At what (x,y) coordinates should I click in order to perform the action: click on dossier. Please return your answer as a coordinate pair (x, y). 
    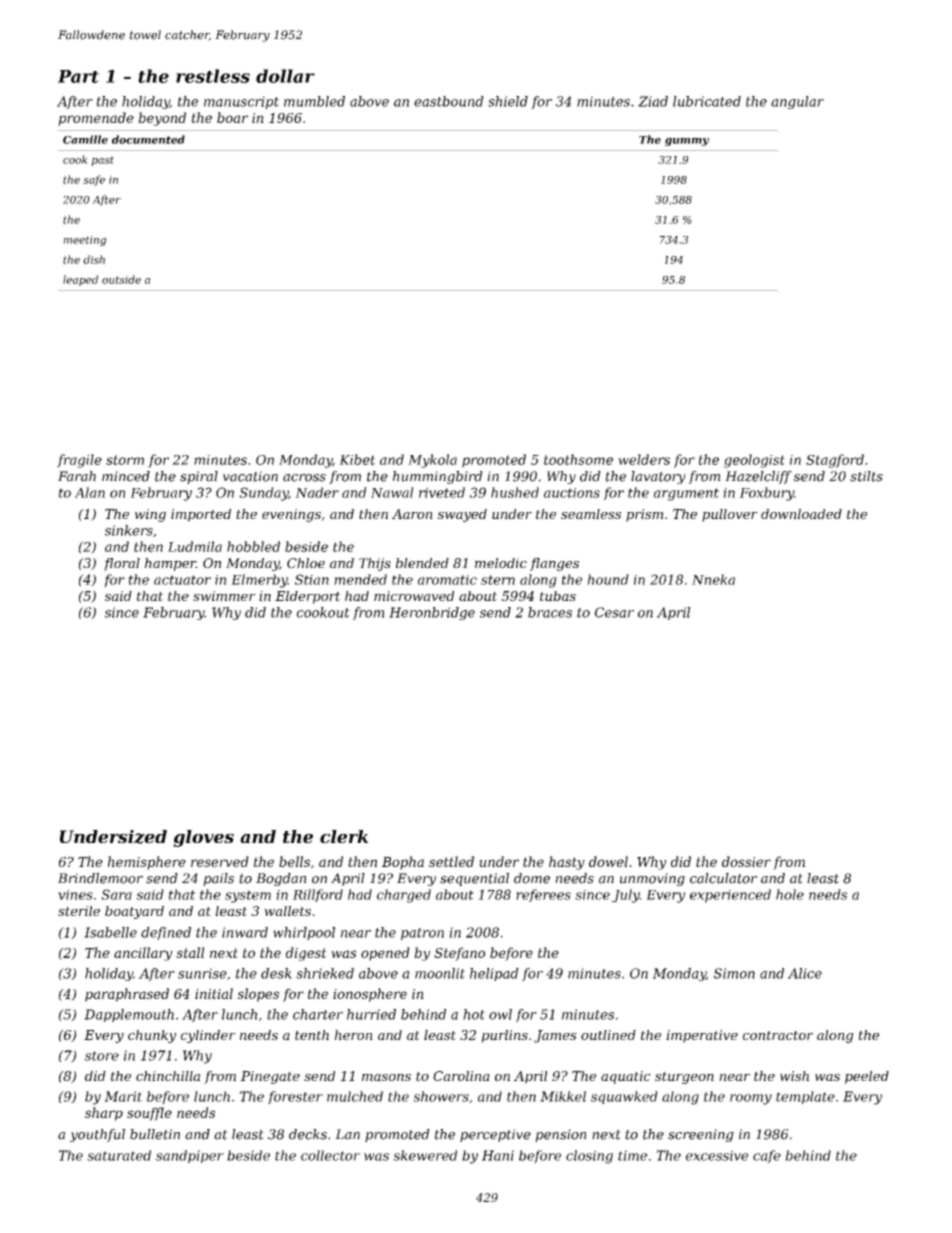
    Looking at the image, I should click on (746, 861).
